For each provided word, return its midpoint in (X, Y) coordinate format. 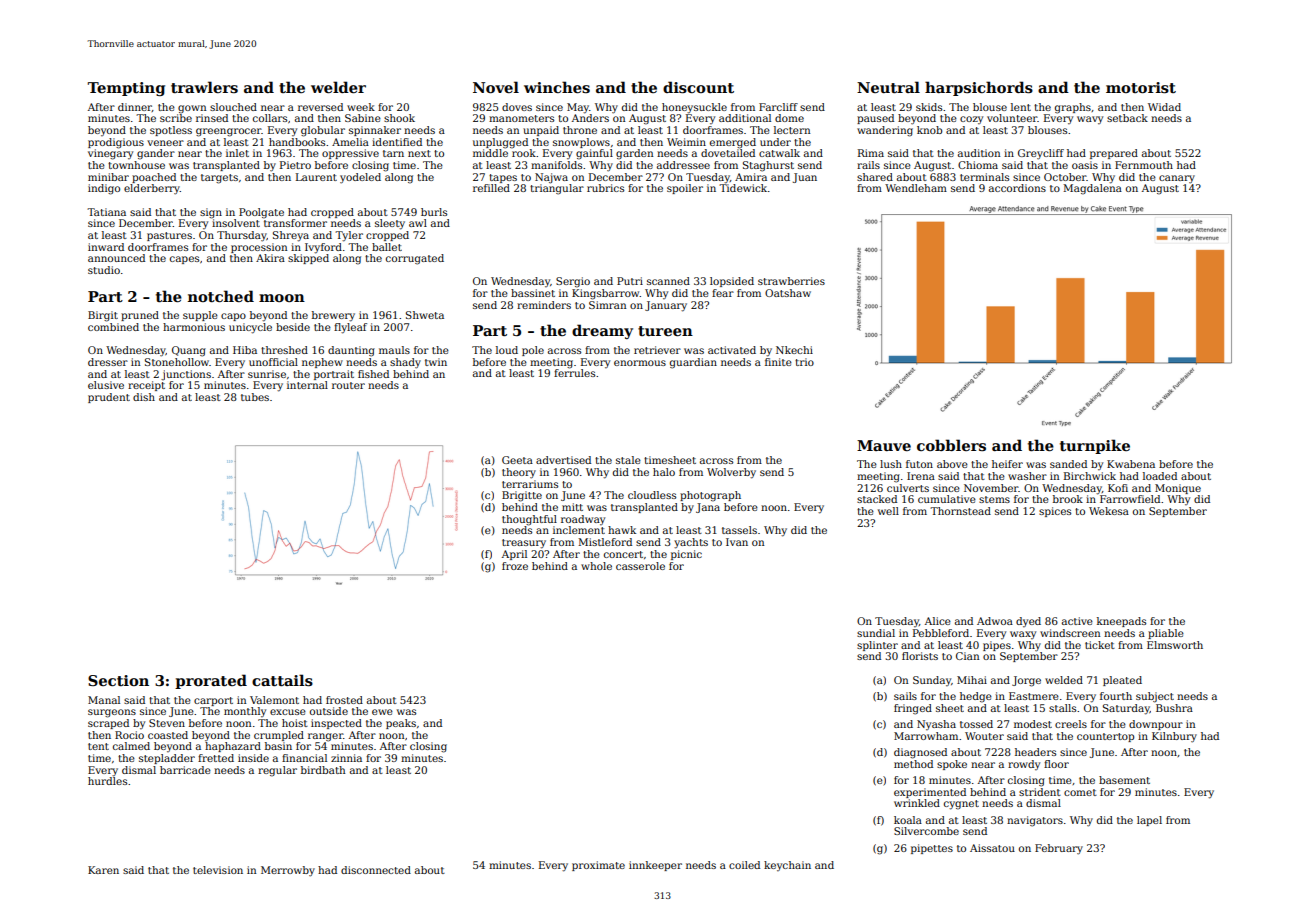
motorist (1141, 87)
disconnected (376, 870)
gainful (594, 154)
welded (1064, 680)
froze (515, 566)
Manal (104, 700)
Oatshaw (788, 293)
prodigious (116, 143)
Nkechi (794, 350)
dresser (108, 362)
